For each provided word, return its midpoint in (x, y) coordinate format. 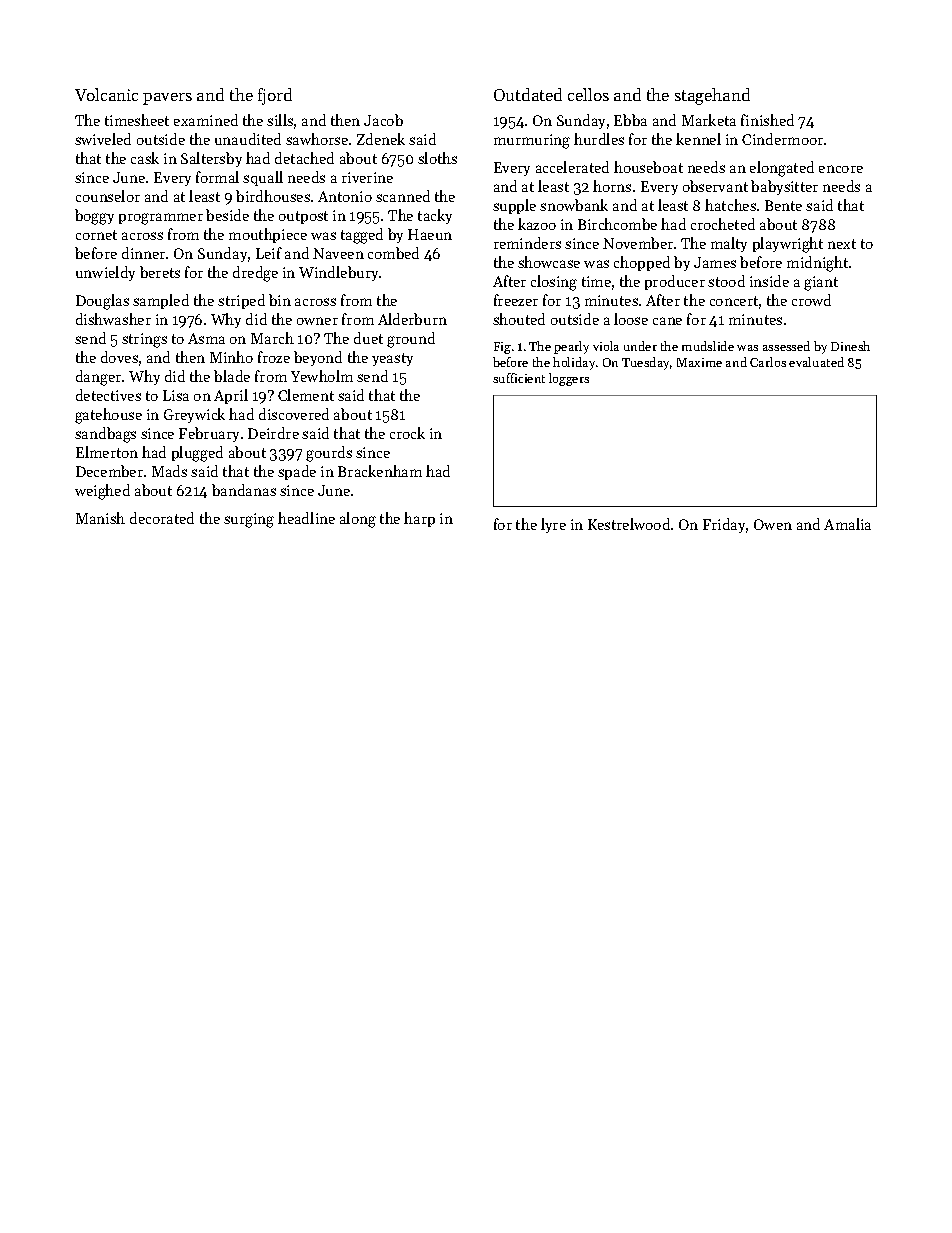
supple (514, 206)
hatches (730, 205)
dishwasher (113, 319)
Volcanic (106, 94)
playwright (788, 245)
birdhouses (273, 196)
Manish (100, 518)
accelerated (572, 167)
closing (554, 283)
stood (726, 281)
